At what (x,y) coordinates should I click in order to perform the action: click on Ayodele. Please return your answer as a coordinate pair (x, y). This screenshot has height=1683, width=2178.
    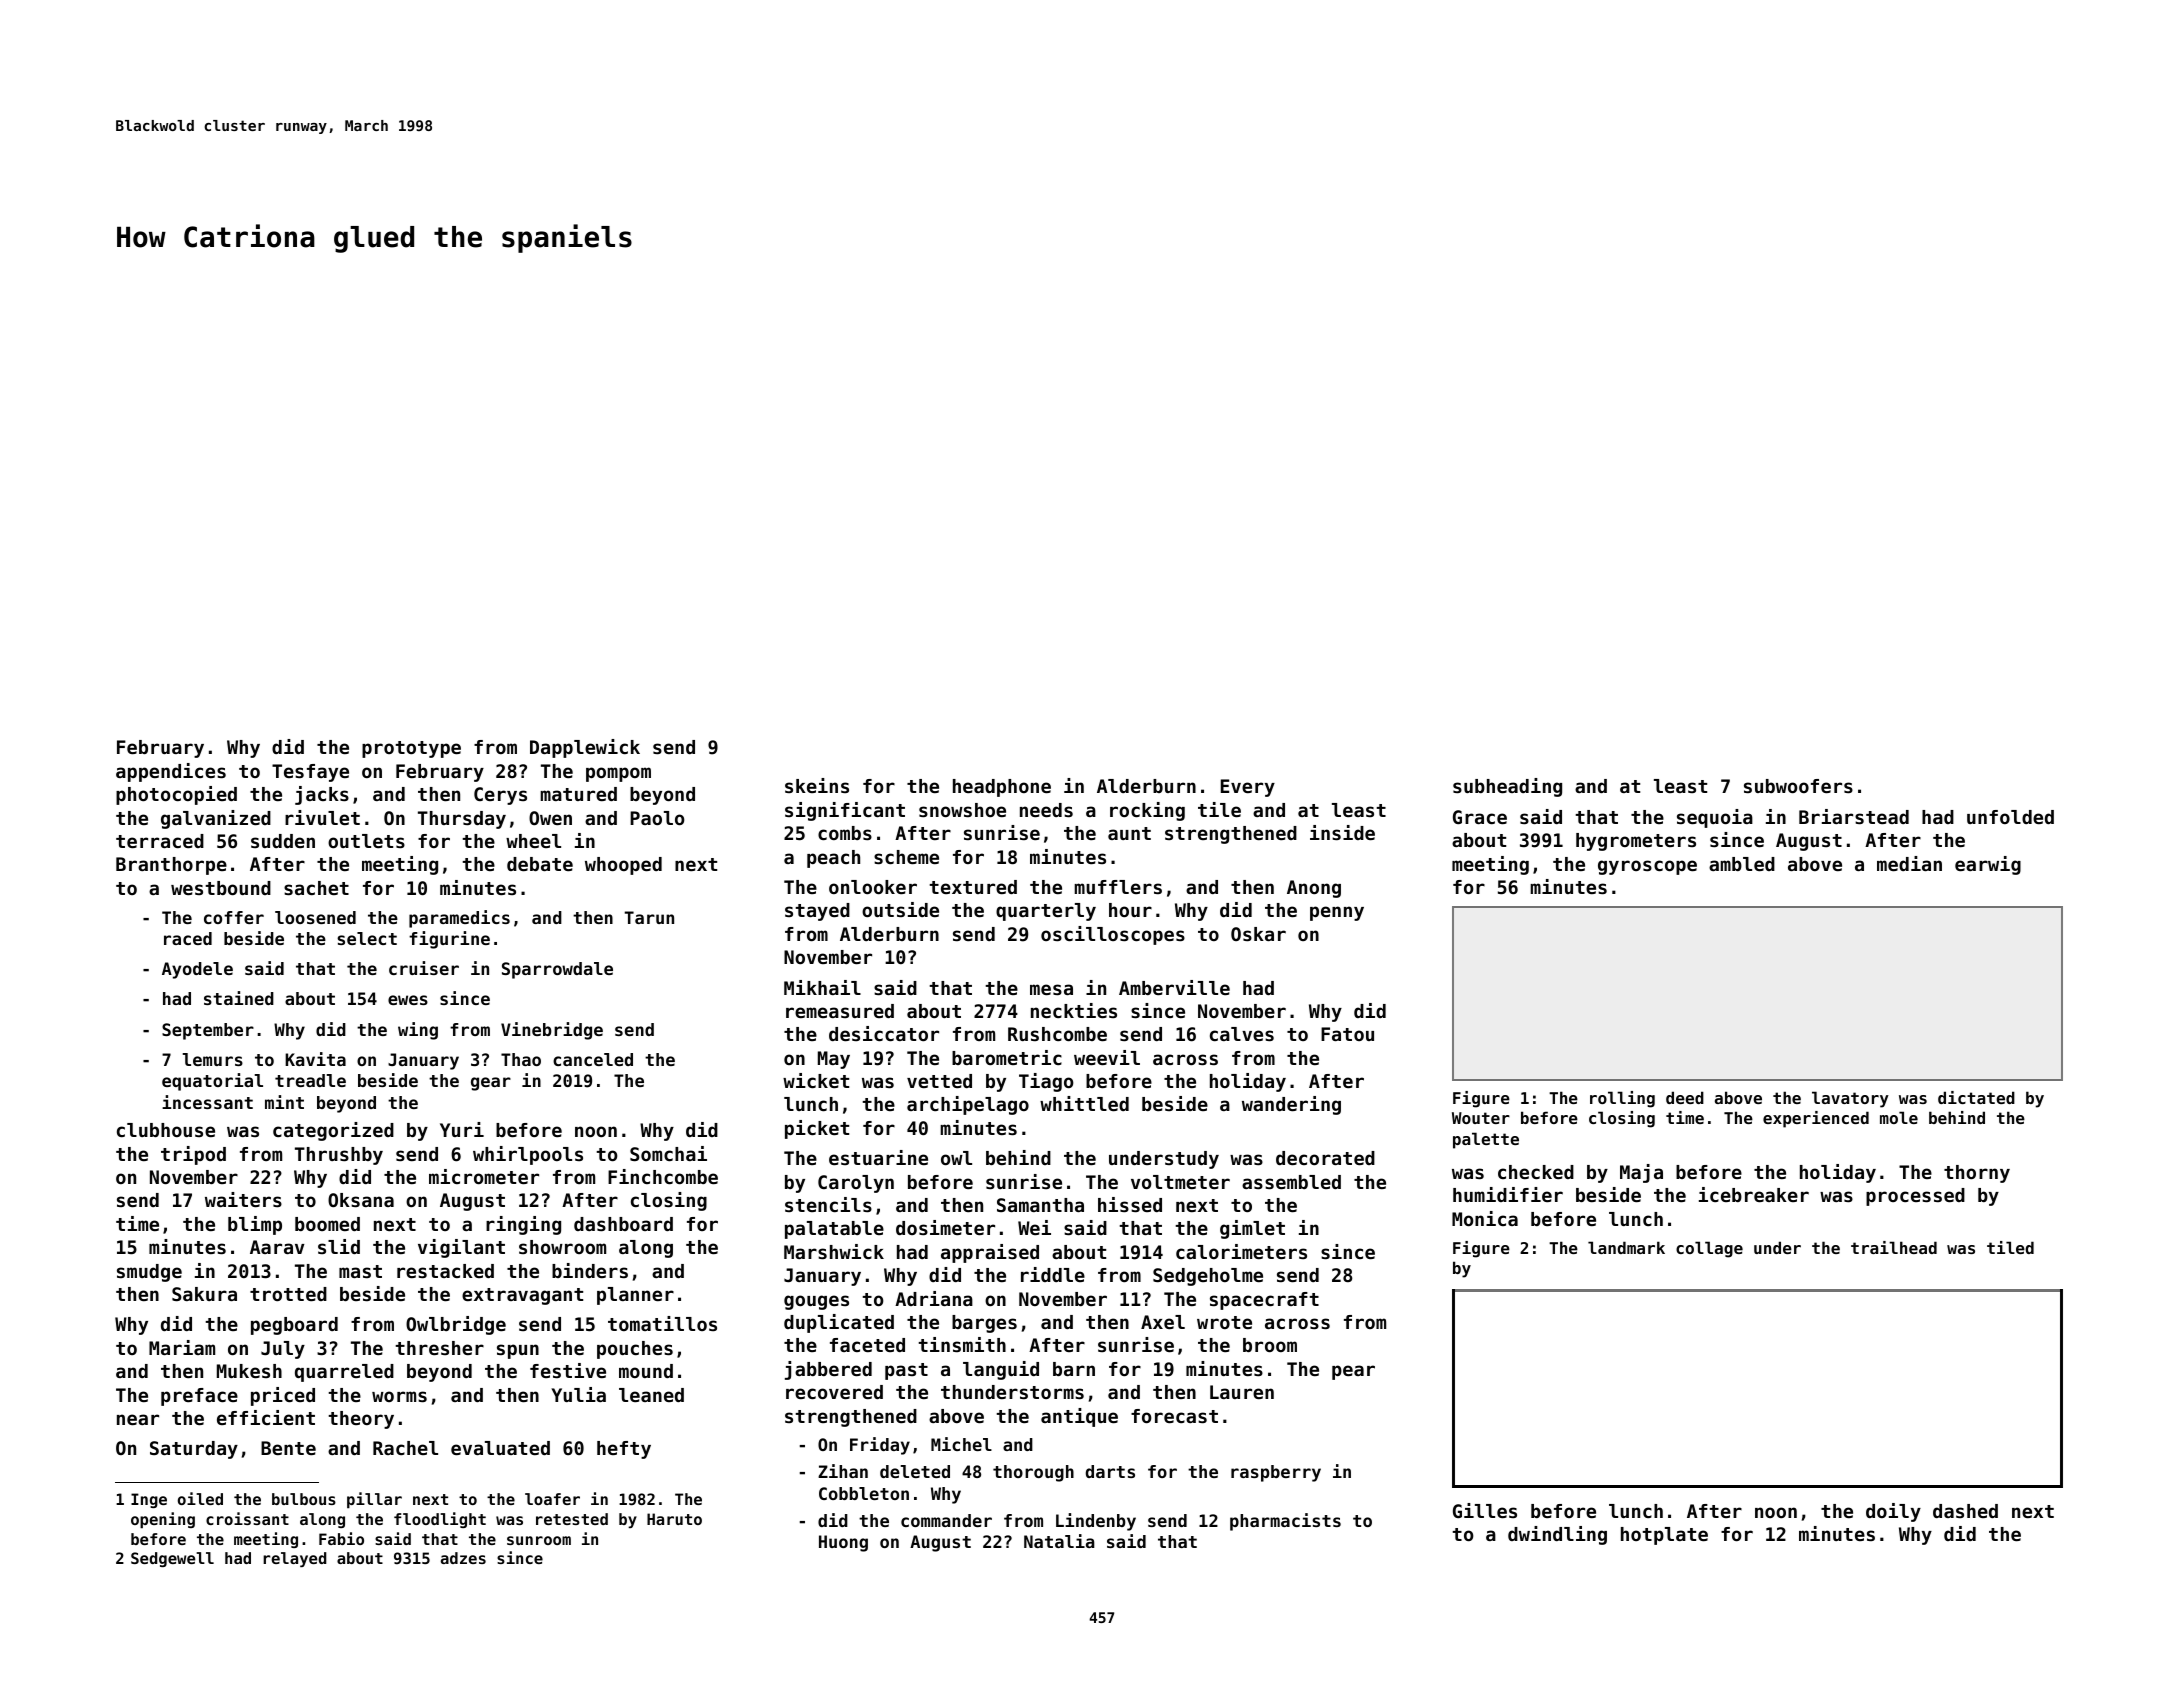
    Looking at the image, I should click on (197, 970).
